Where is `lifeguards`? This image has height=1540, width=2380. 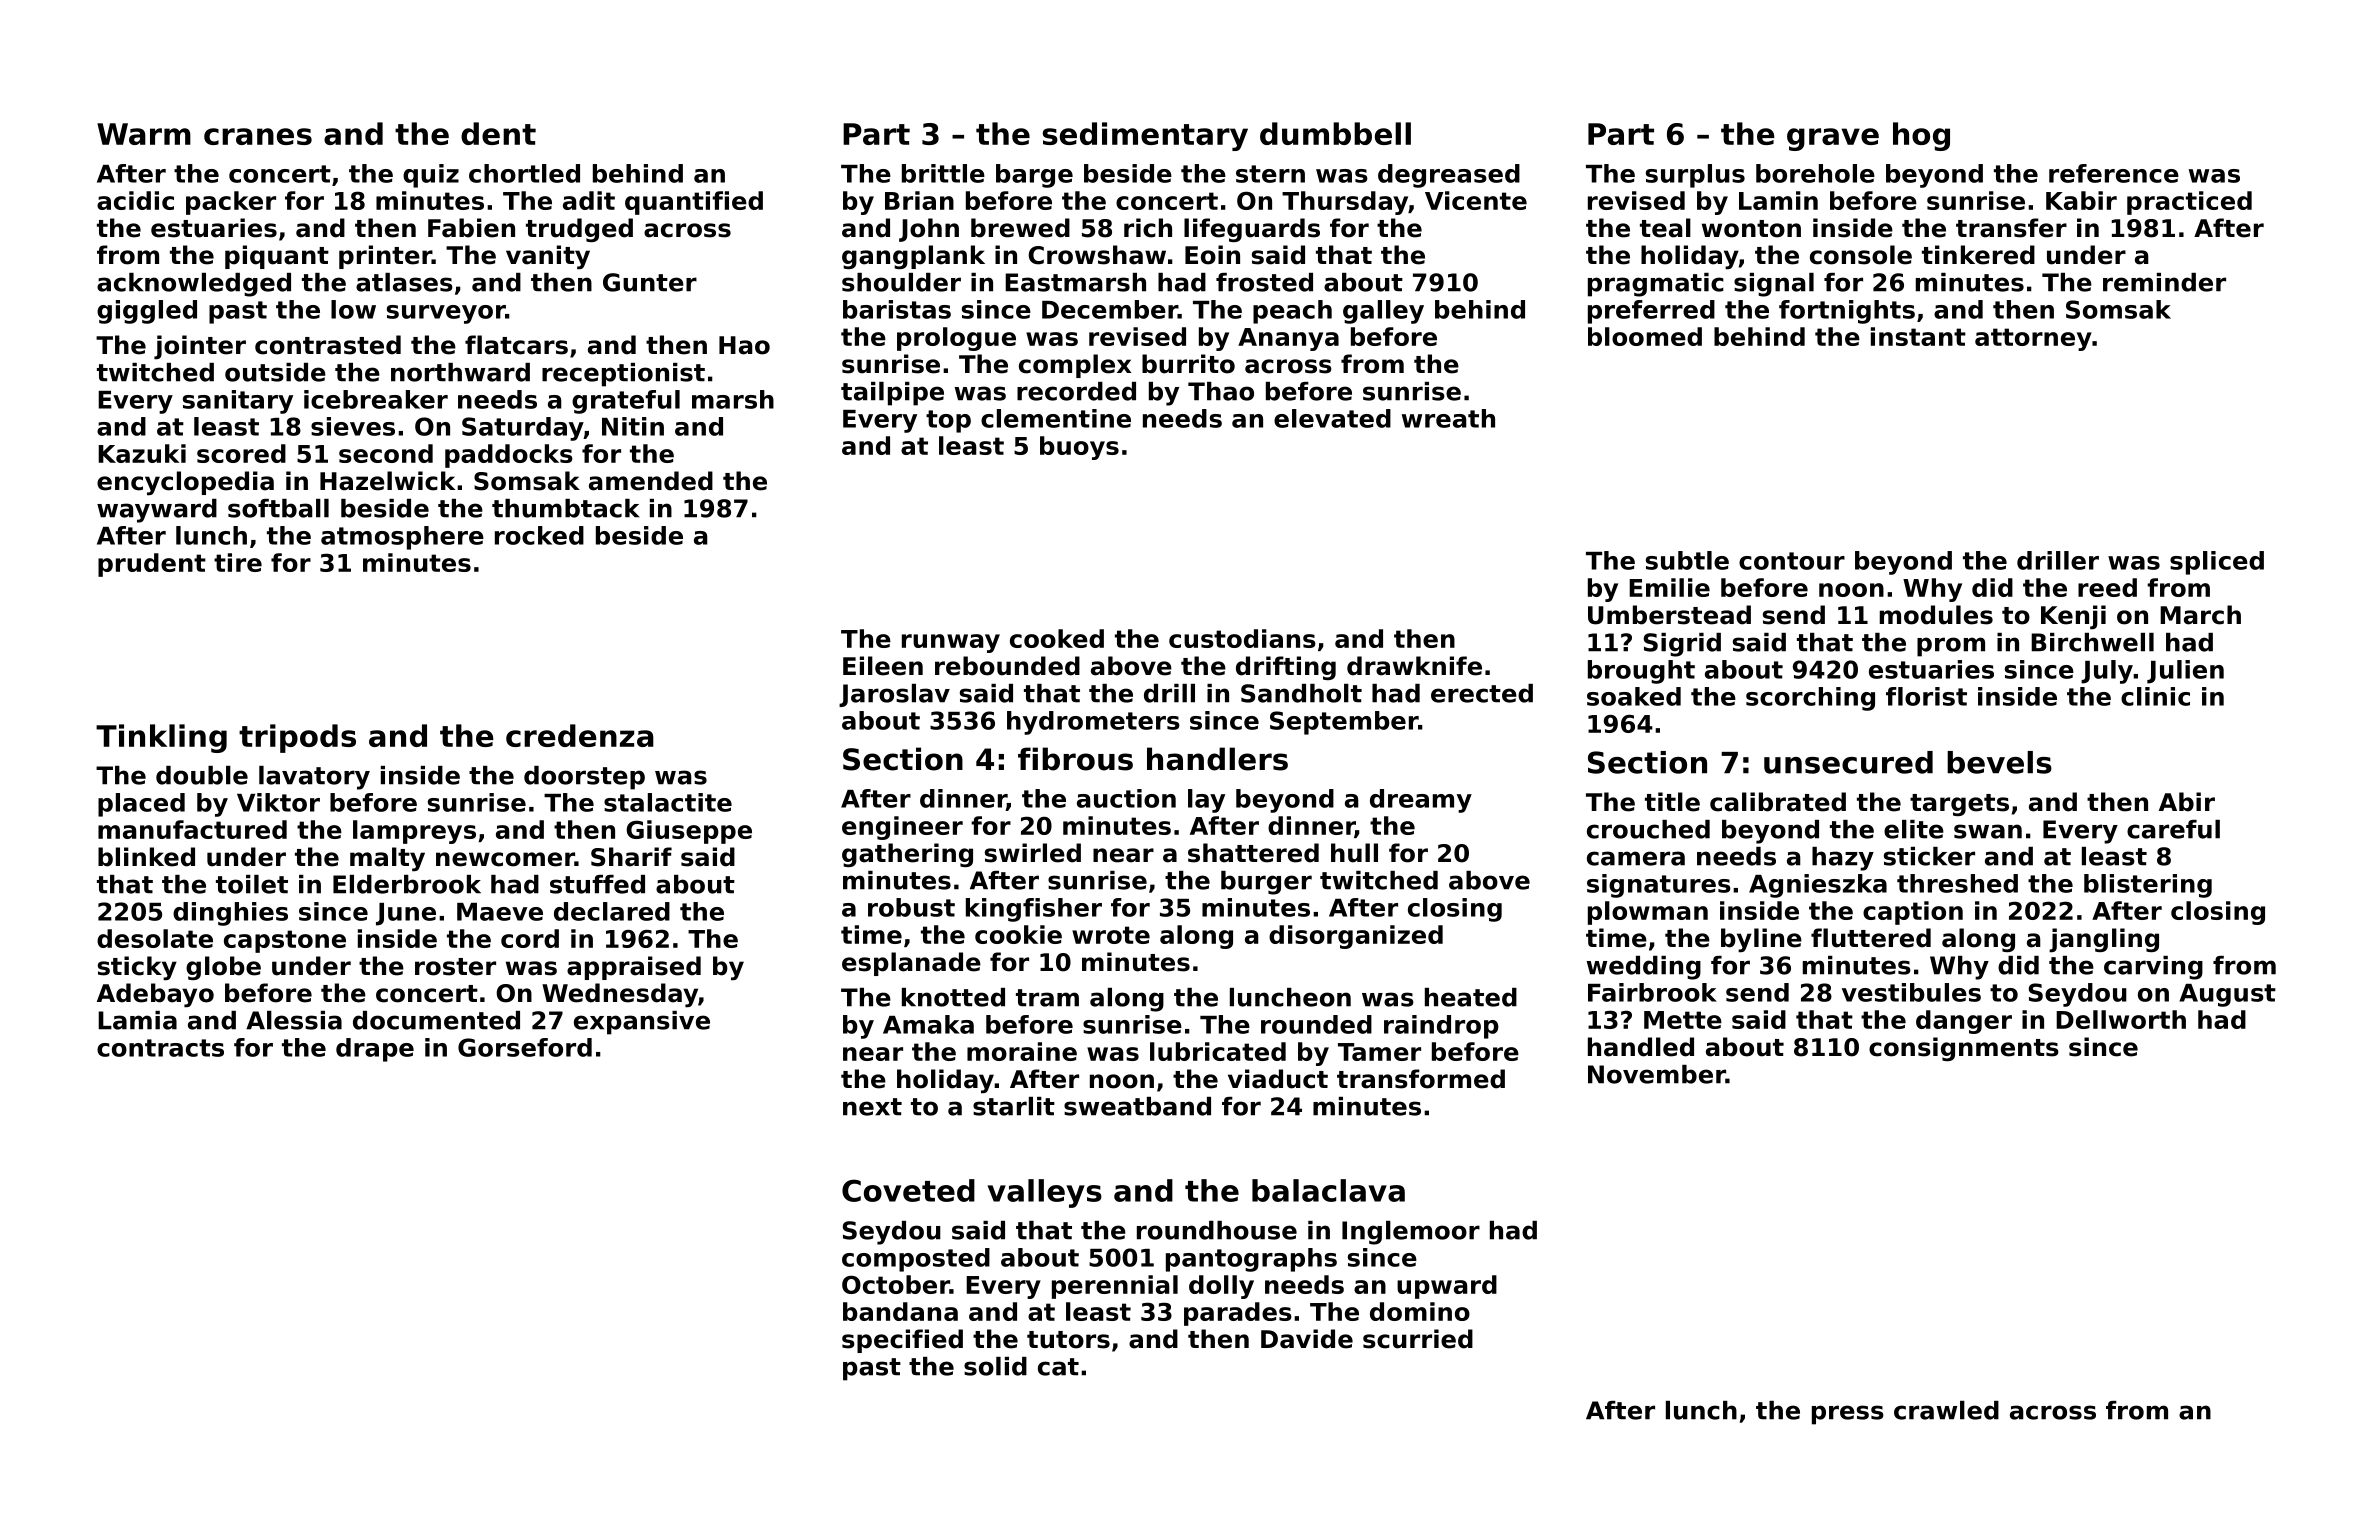
lifeguards is located at coordinates (1252, 230).
